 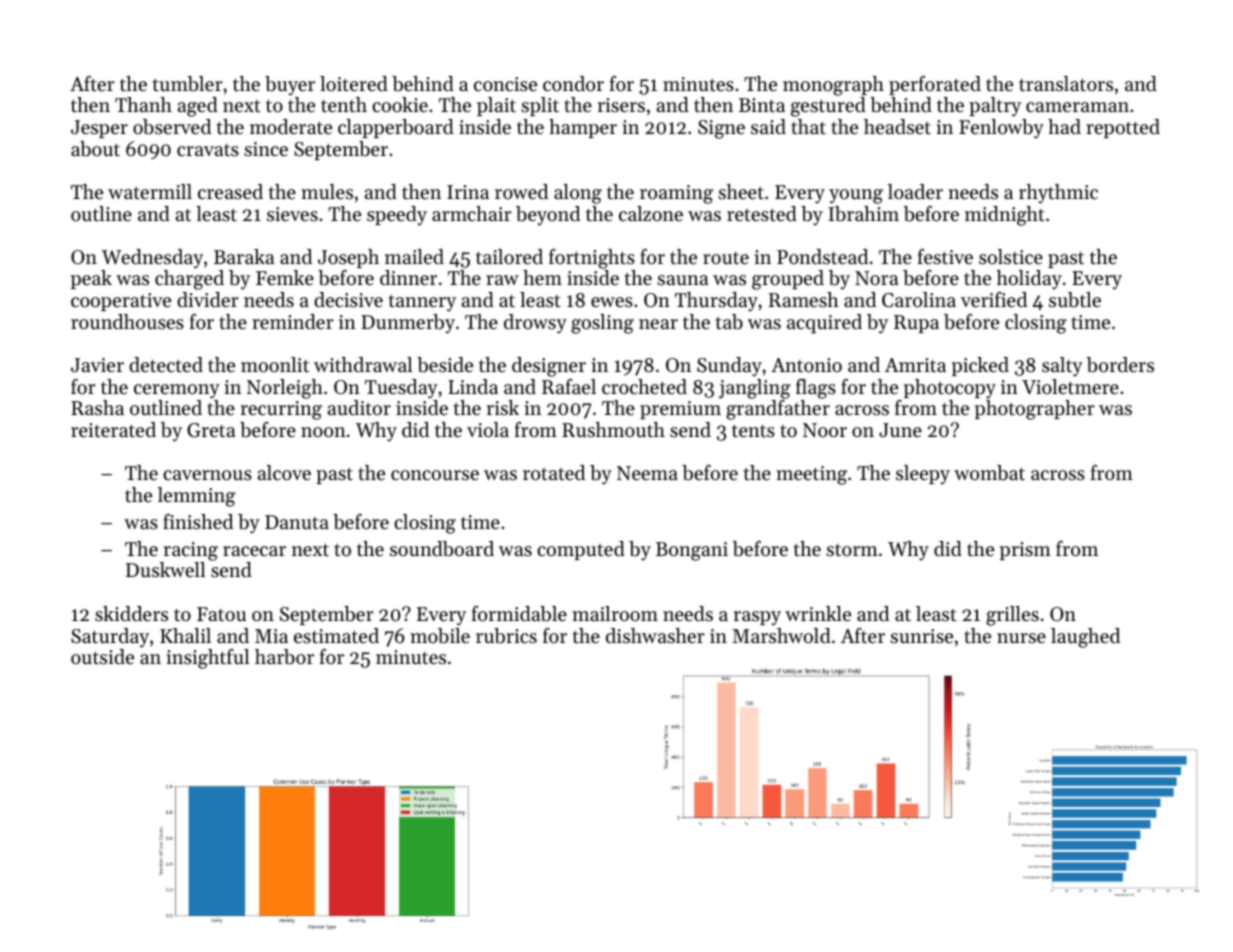 I want to click on Mia, so click(x=271, y=636).
